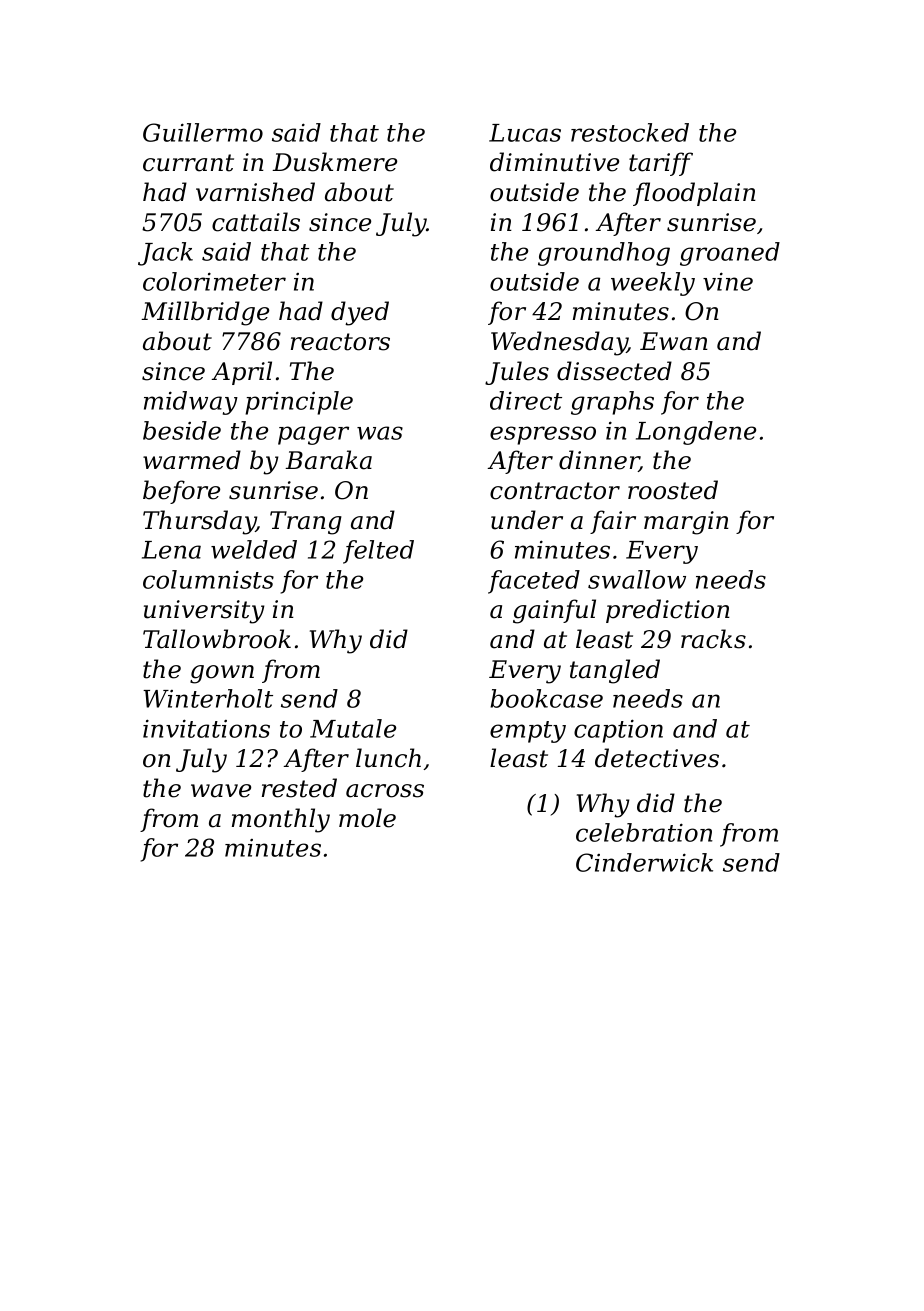  What do you see at coordinates (559, 343) in the page?
I see `Wednesday` at bounding box center [559, 343].
